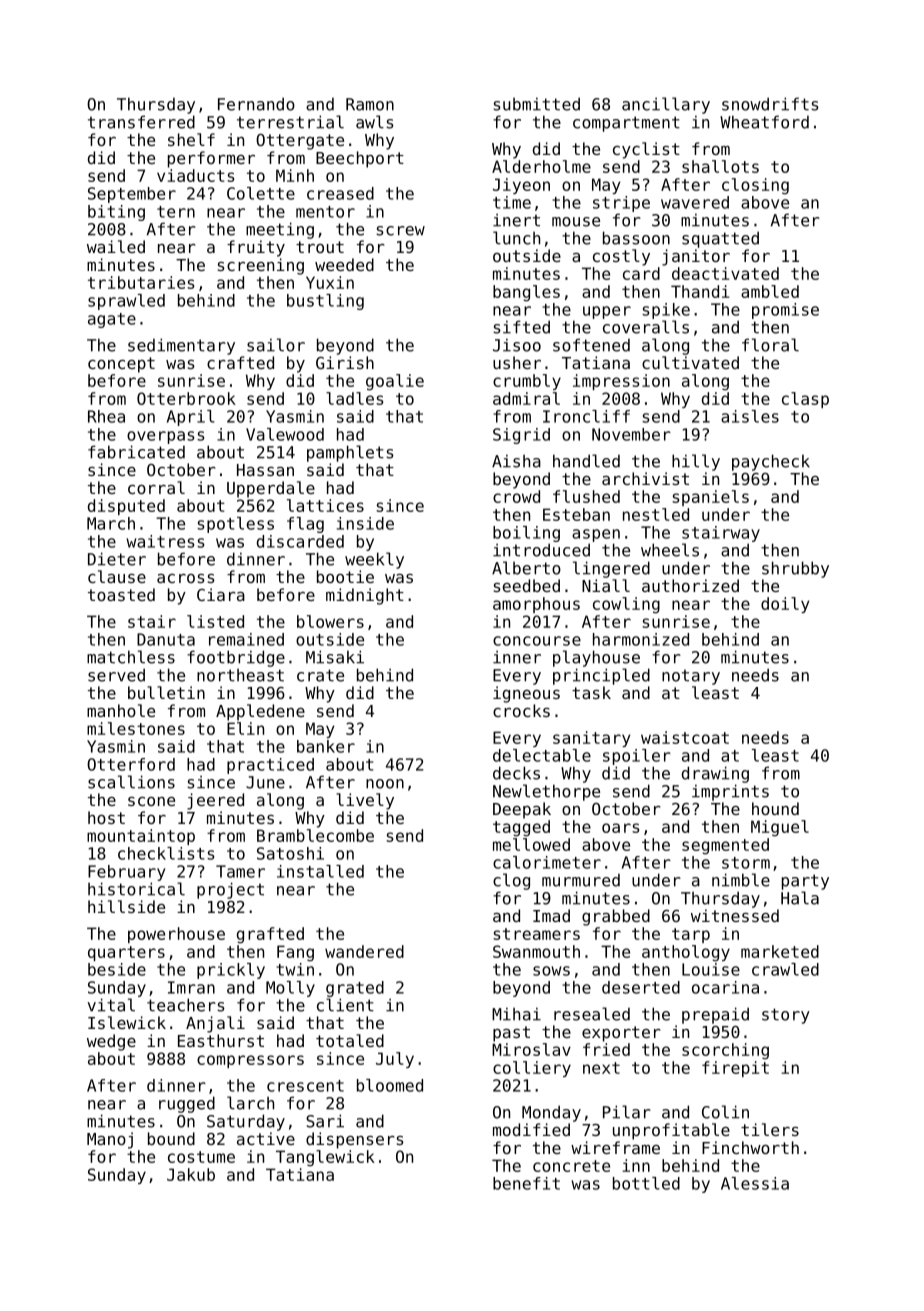  I want to click on Ramon, so click(370, 104).
